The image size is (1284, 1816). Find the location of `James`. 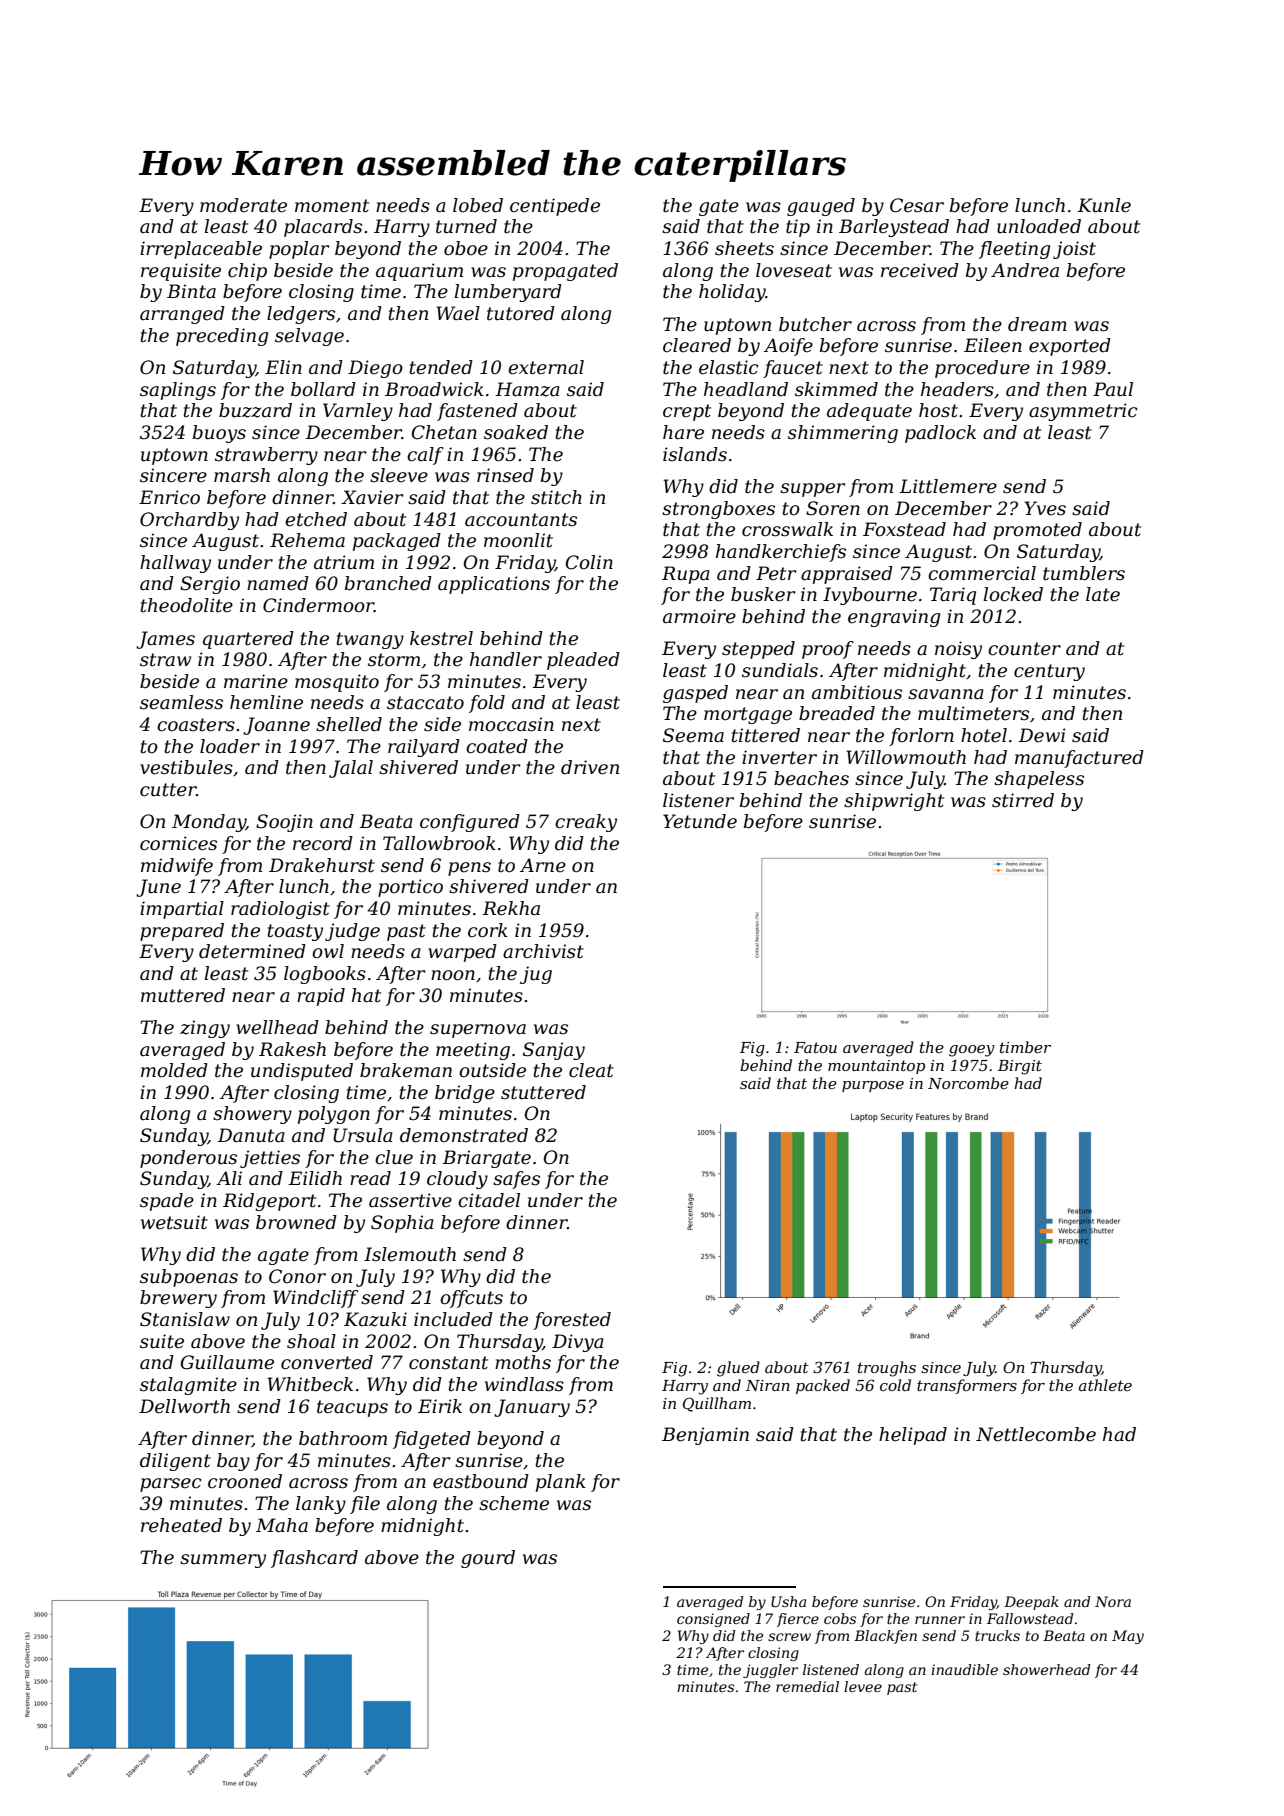

James is located at coordinates (165, 640).
